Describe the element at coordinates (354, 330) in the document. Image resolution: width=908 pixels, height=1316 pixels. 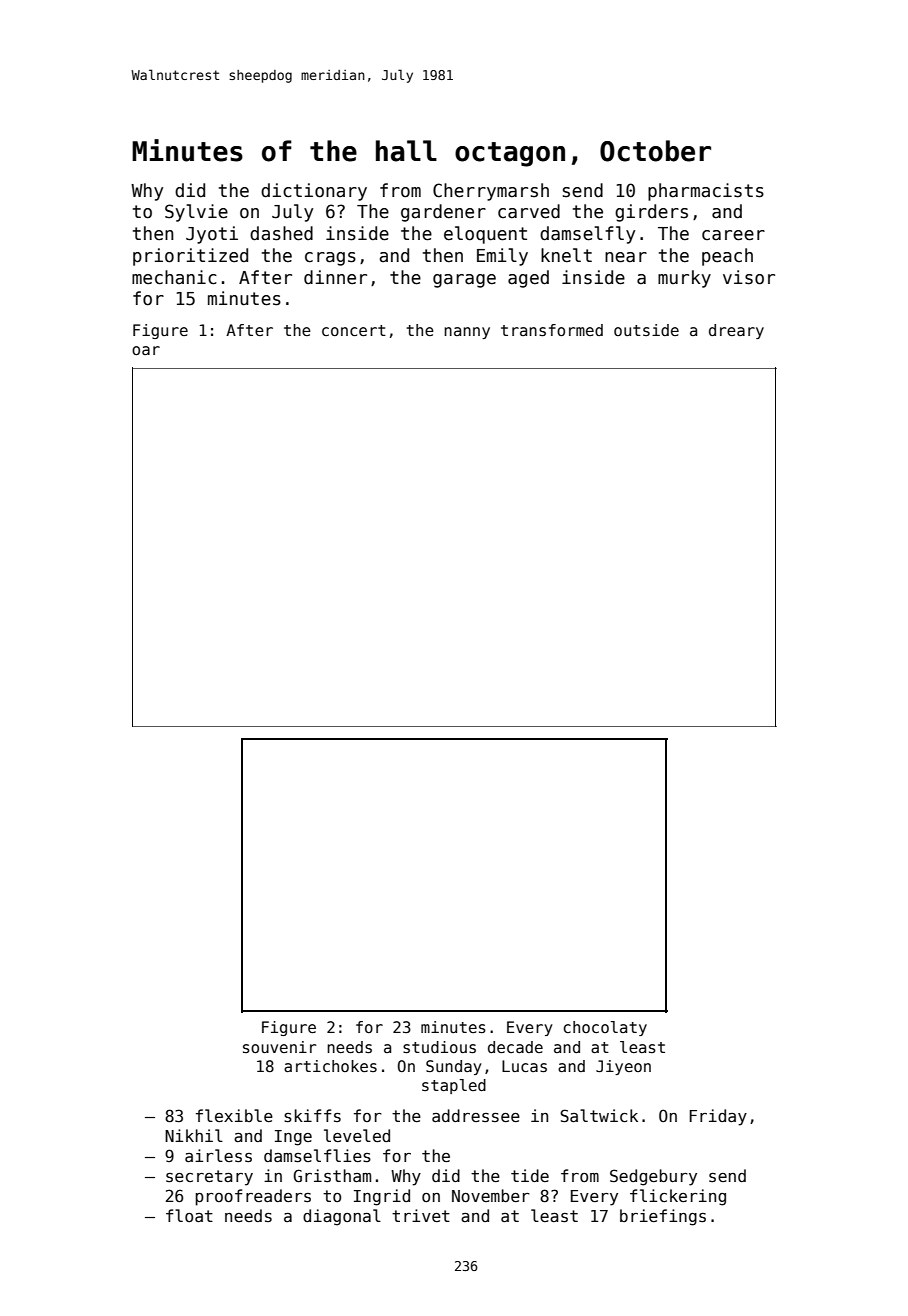
I see `concert` at that location.
